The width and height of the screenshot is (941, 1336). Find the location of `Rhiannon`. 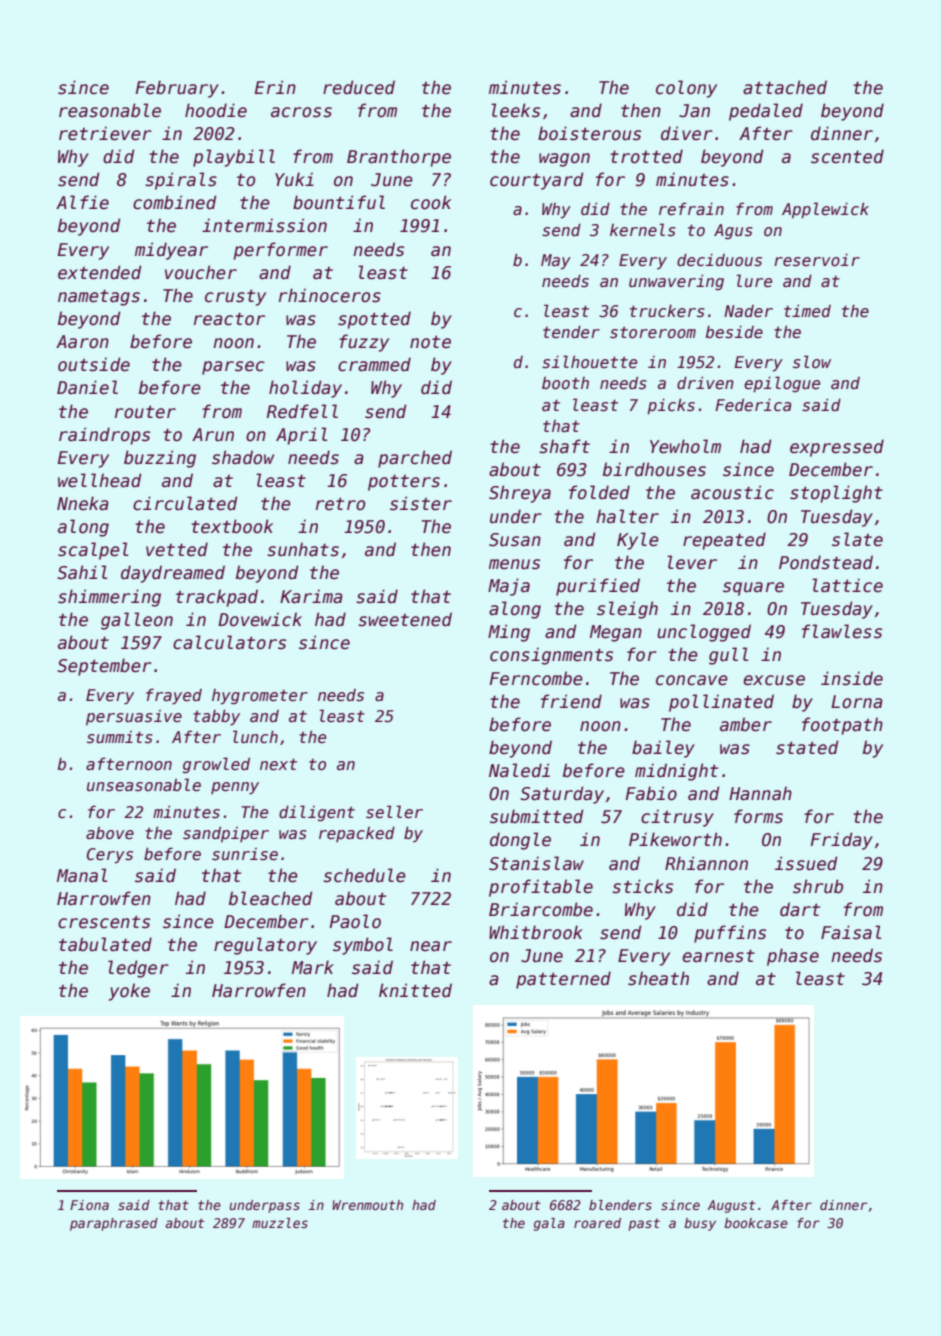

Rhiannon is located at coordinates (706, 863).
